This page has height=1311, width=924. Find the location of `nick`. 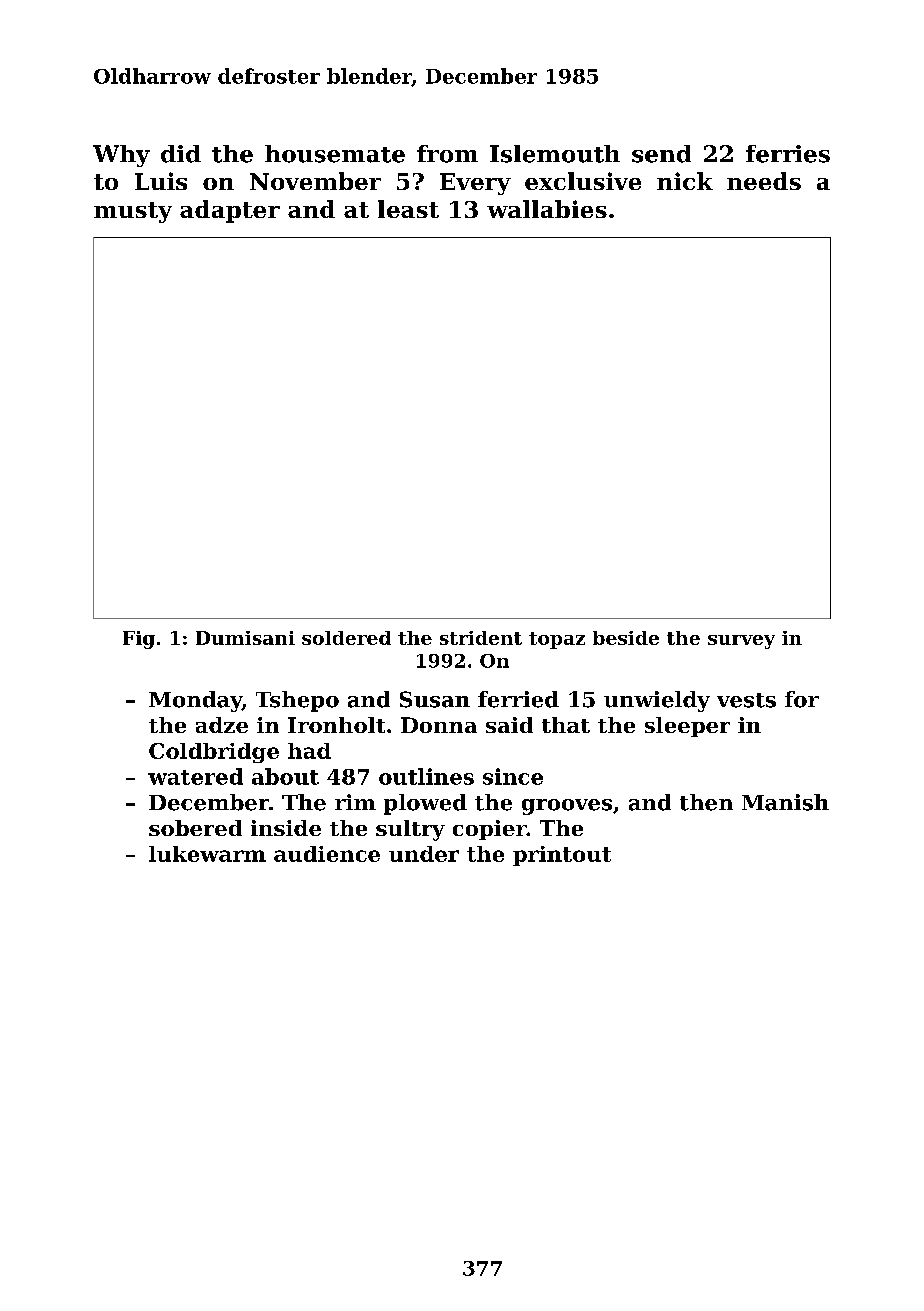

nick is located at coordinates (685, 181).
